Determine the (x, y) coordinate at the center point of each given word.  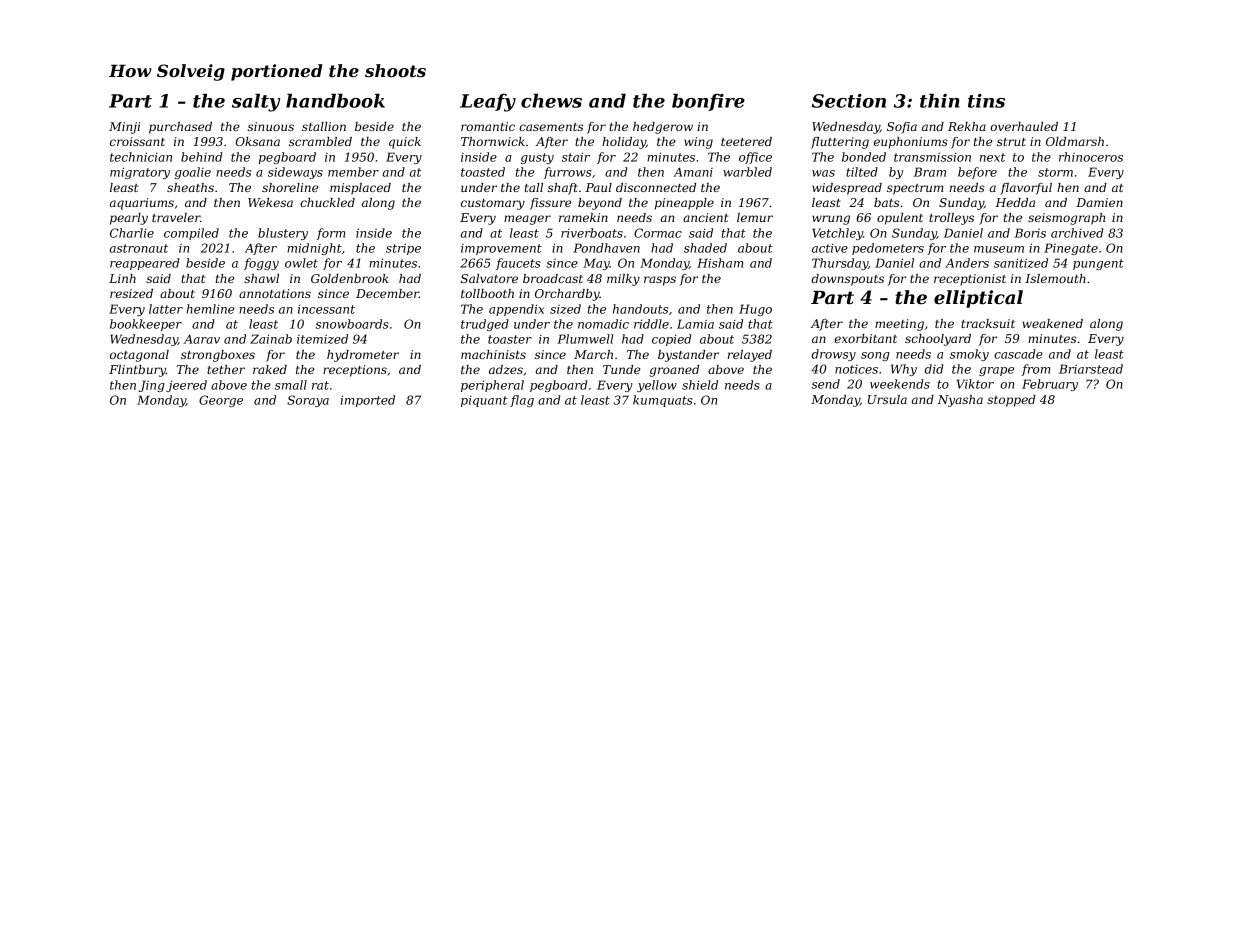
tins (986, 101)
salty (256, 102)
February (1050, 385)
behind (201, 157)
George (221, 401)
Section (849, 101)
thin (940, 100)
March (593, 354)
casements (551, 127)
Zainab (271, 339)
